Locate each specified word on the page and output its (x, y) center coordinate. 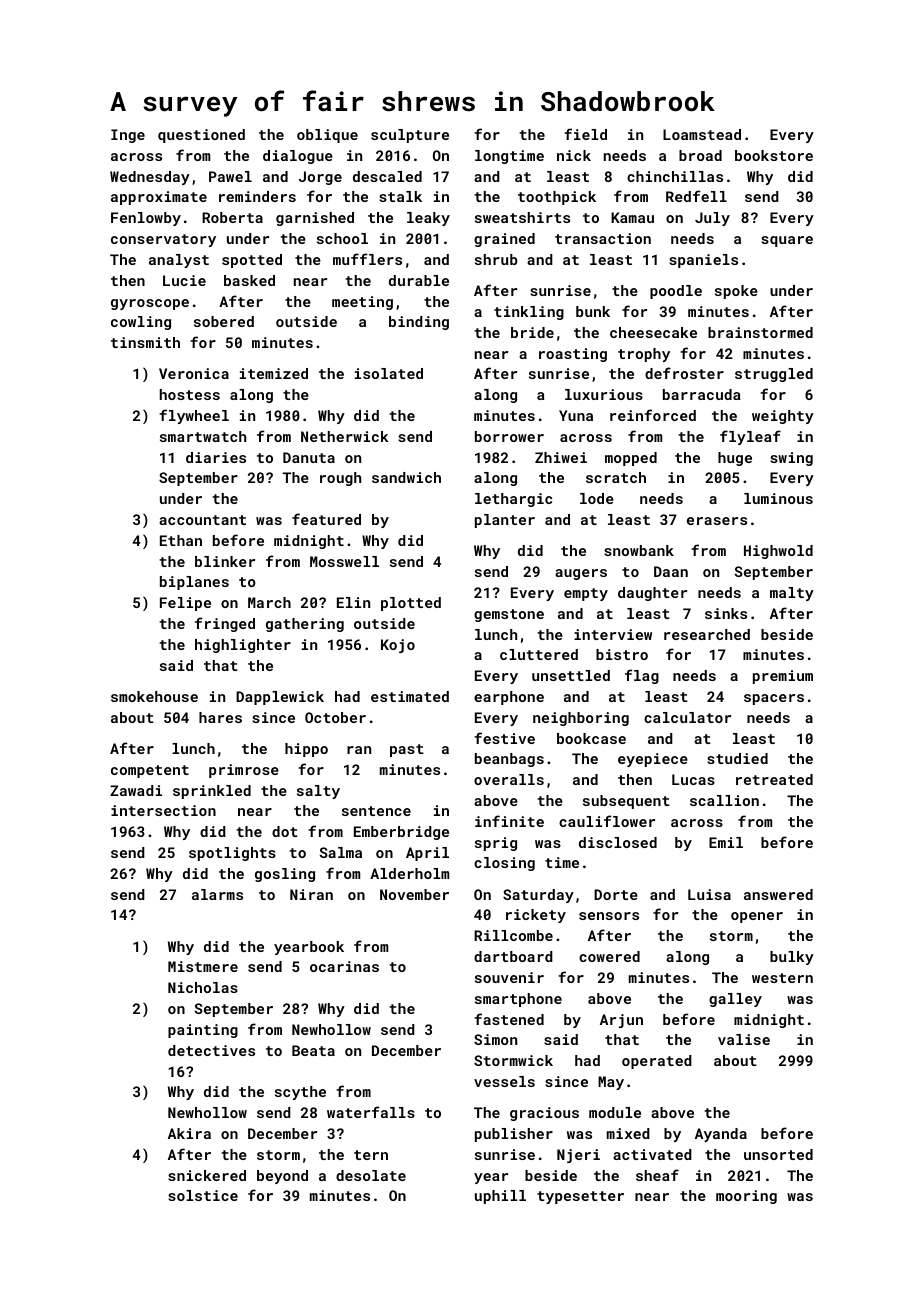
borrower (509, 436)
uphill (500, 1197)
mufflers (367, 259)
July (712, 219)
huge (735, 459)
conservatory (163, 240)
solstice (203, 1195)
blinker (225, 561)
